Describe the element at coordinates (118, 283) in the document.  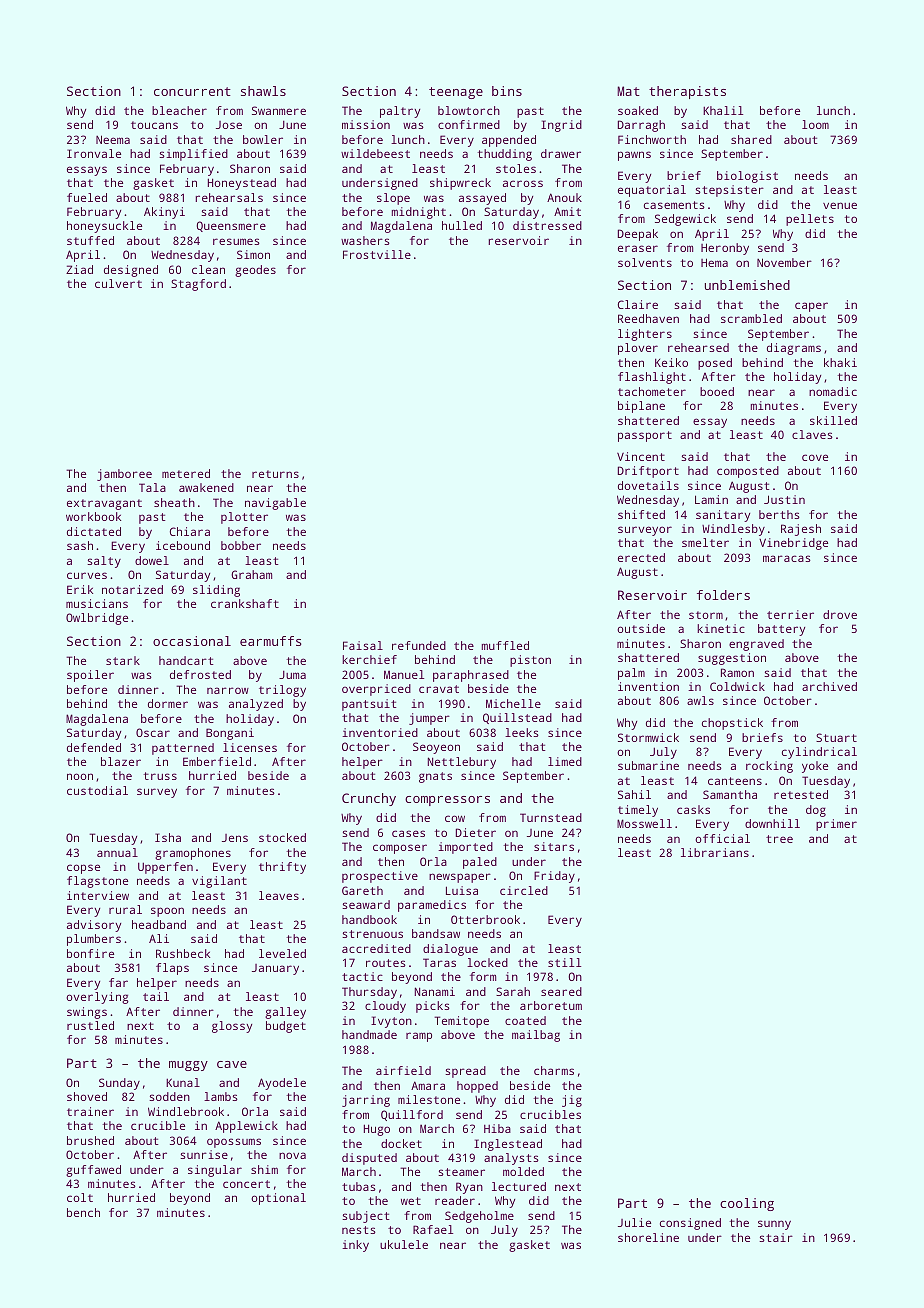
I see `culvert` at that location.
